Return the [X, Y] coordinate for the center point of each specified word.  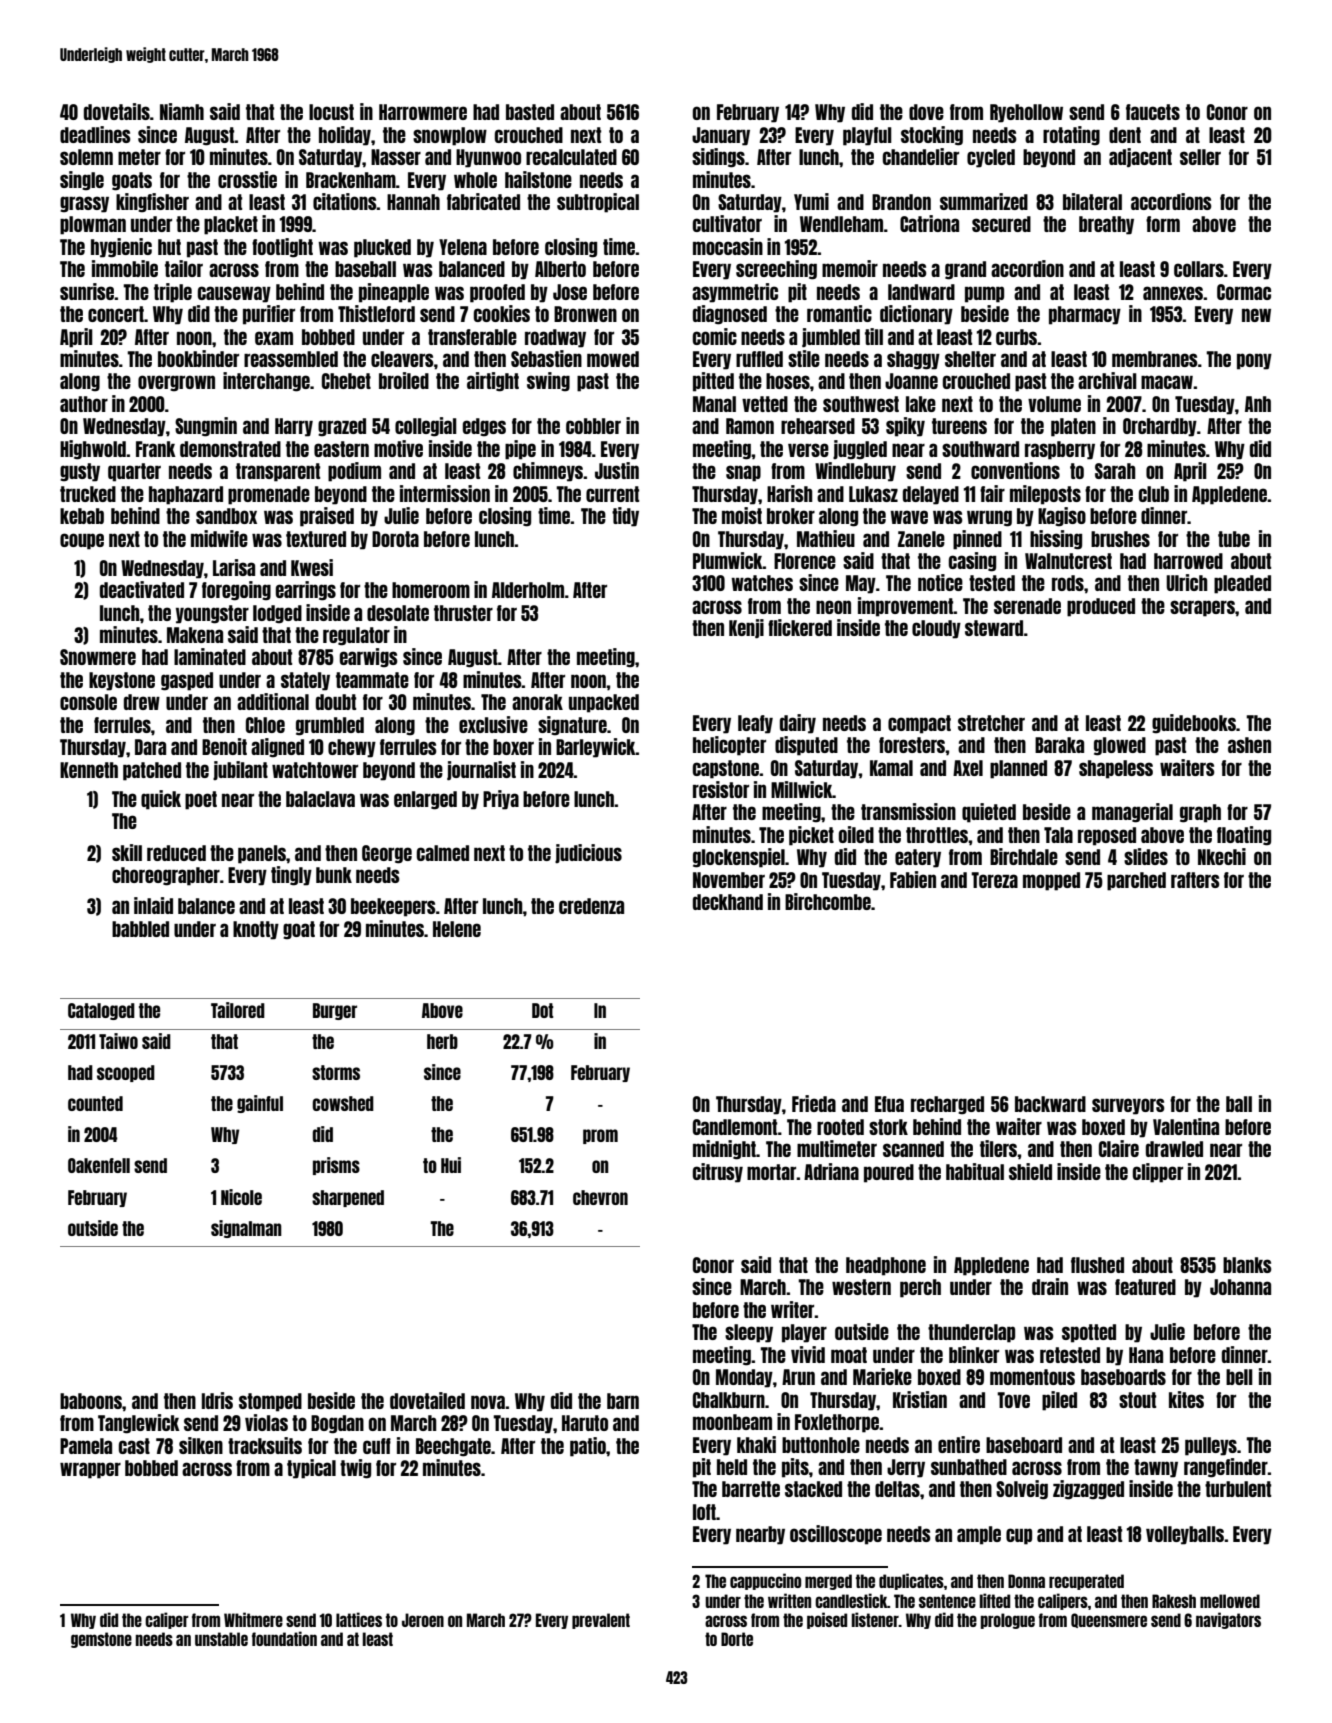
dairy [798, 724]
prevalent [601, 1621]
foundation [284, 1638]
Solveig [1022, 1490]
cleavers [402, 359]
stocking [932, 136]
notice [940, 582]
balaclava [320, 799]
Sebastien [546, 358]
